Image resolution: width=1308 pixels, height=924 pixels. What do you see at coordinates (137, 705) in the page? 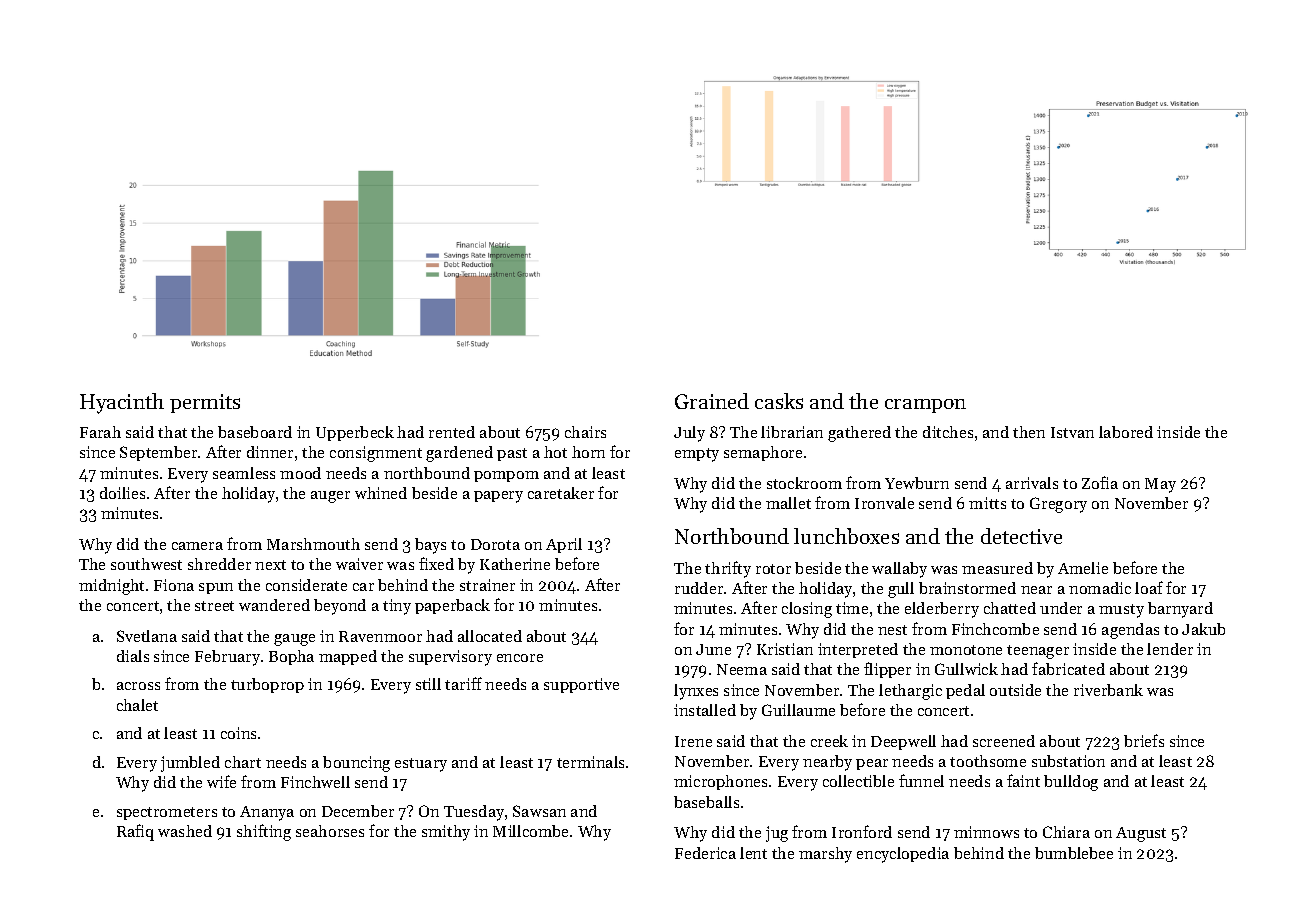
I see `chalet` at bounding box center [137, 705].
